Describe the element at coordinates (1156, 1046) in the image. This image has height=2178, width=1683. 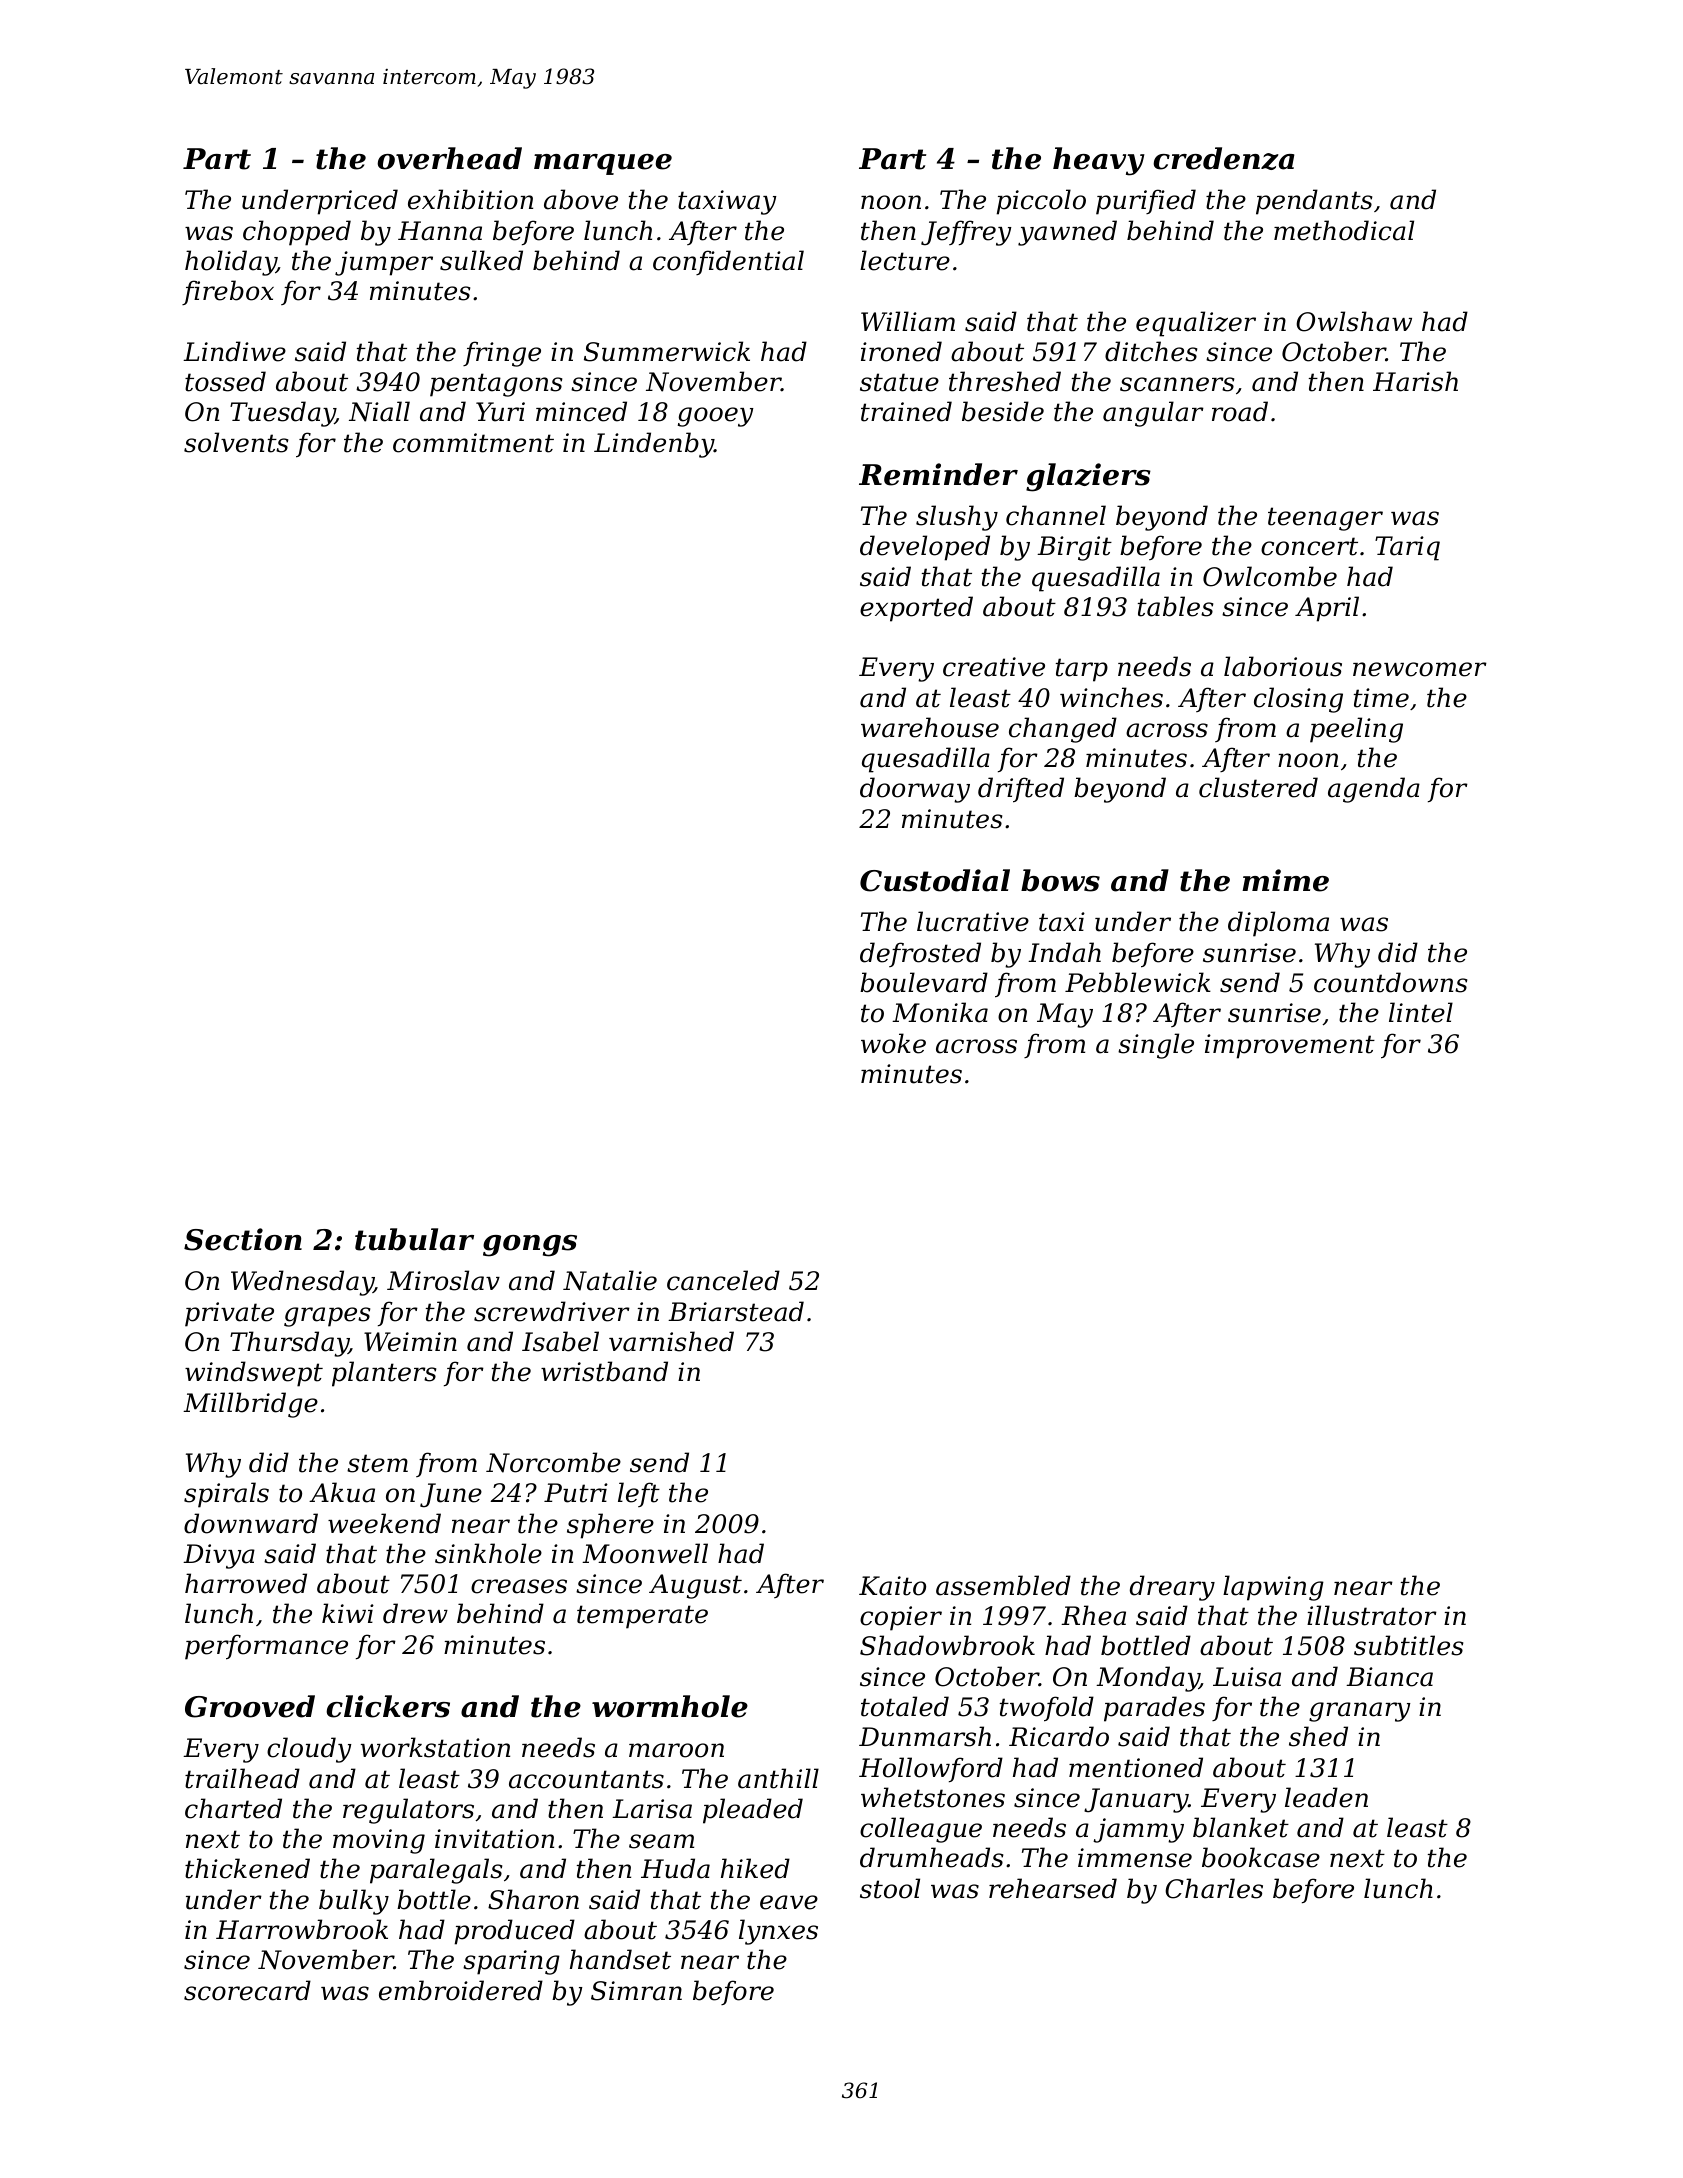
I see `single` at that location.
